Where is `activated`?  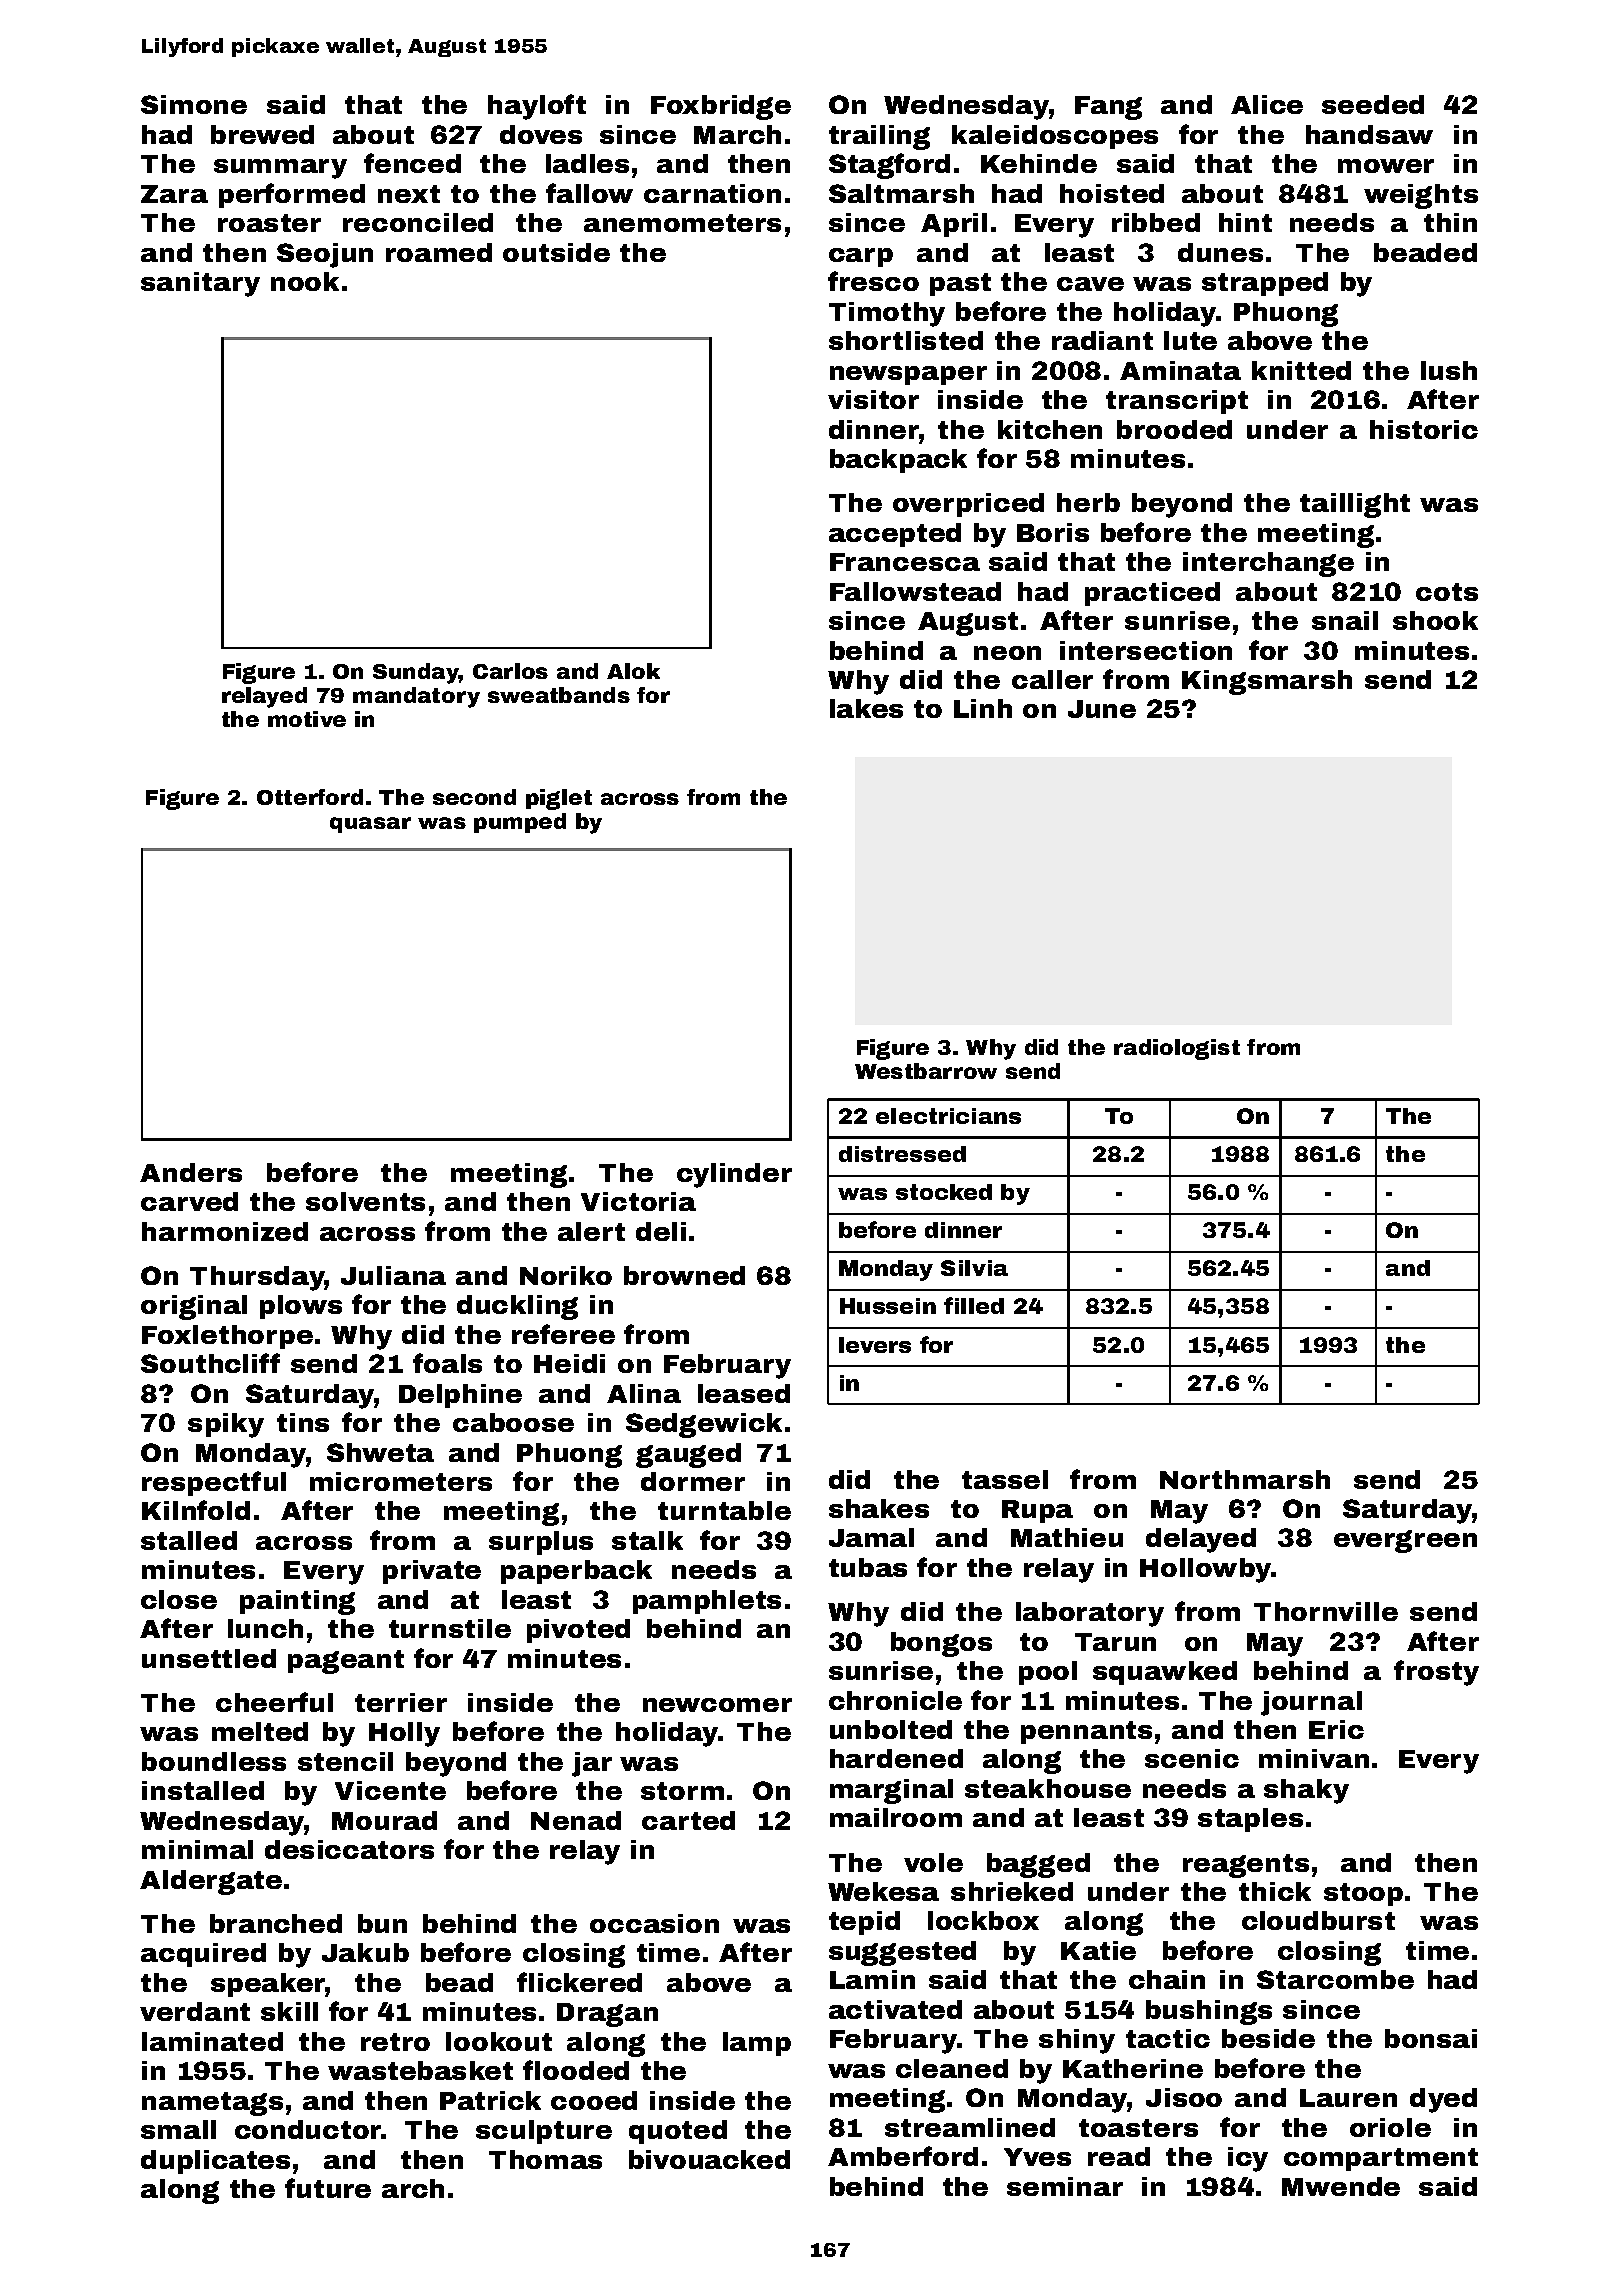
activated is located at coordinates (895, 2009).
